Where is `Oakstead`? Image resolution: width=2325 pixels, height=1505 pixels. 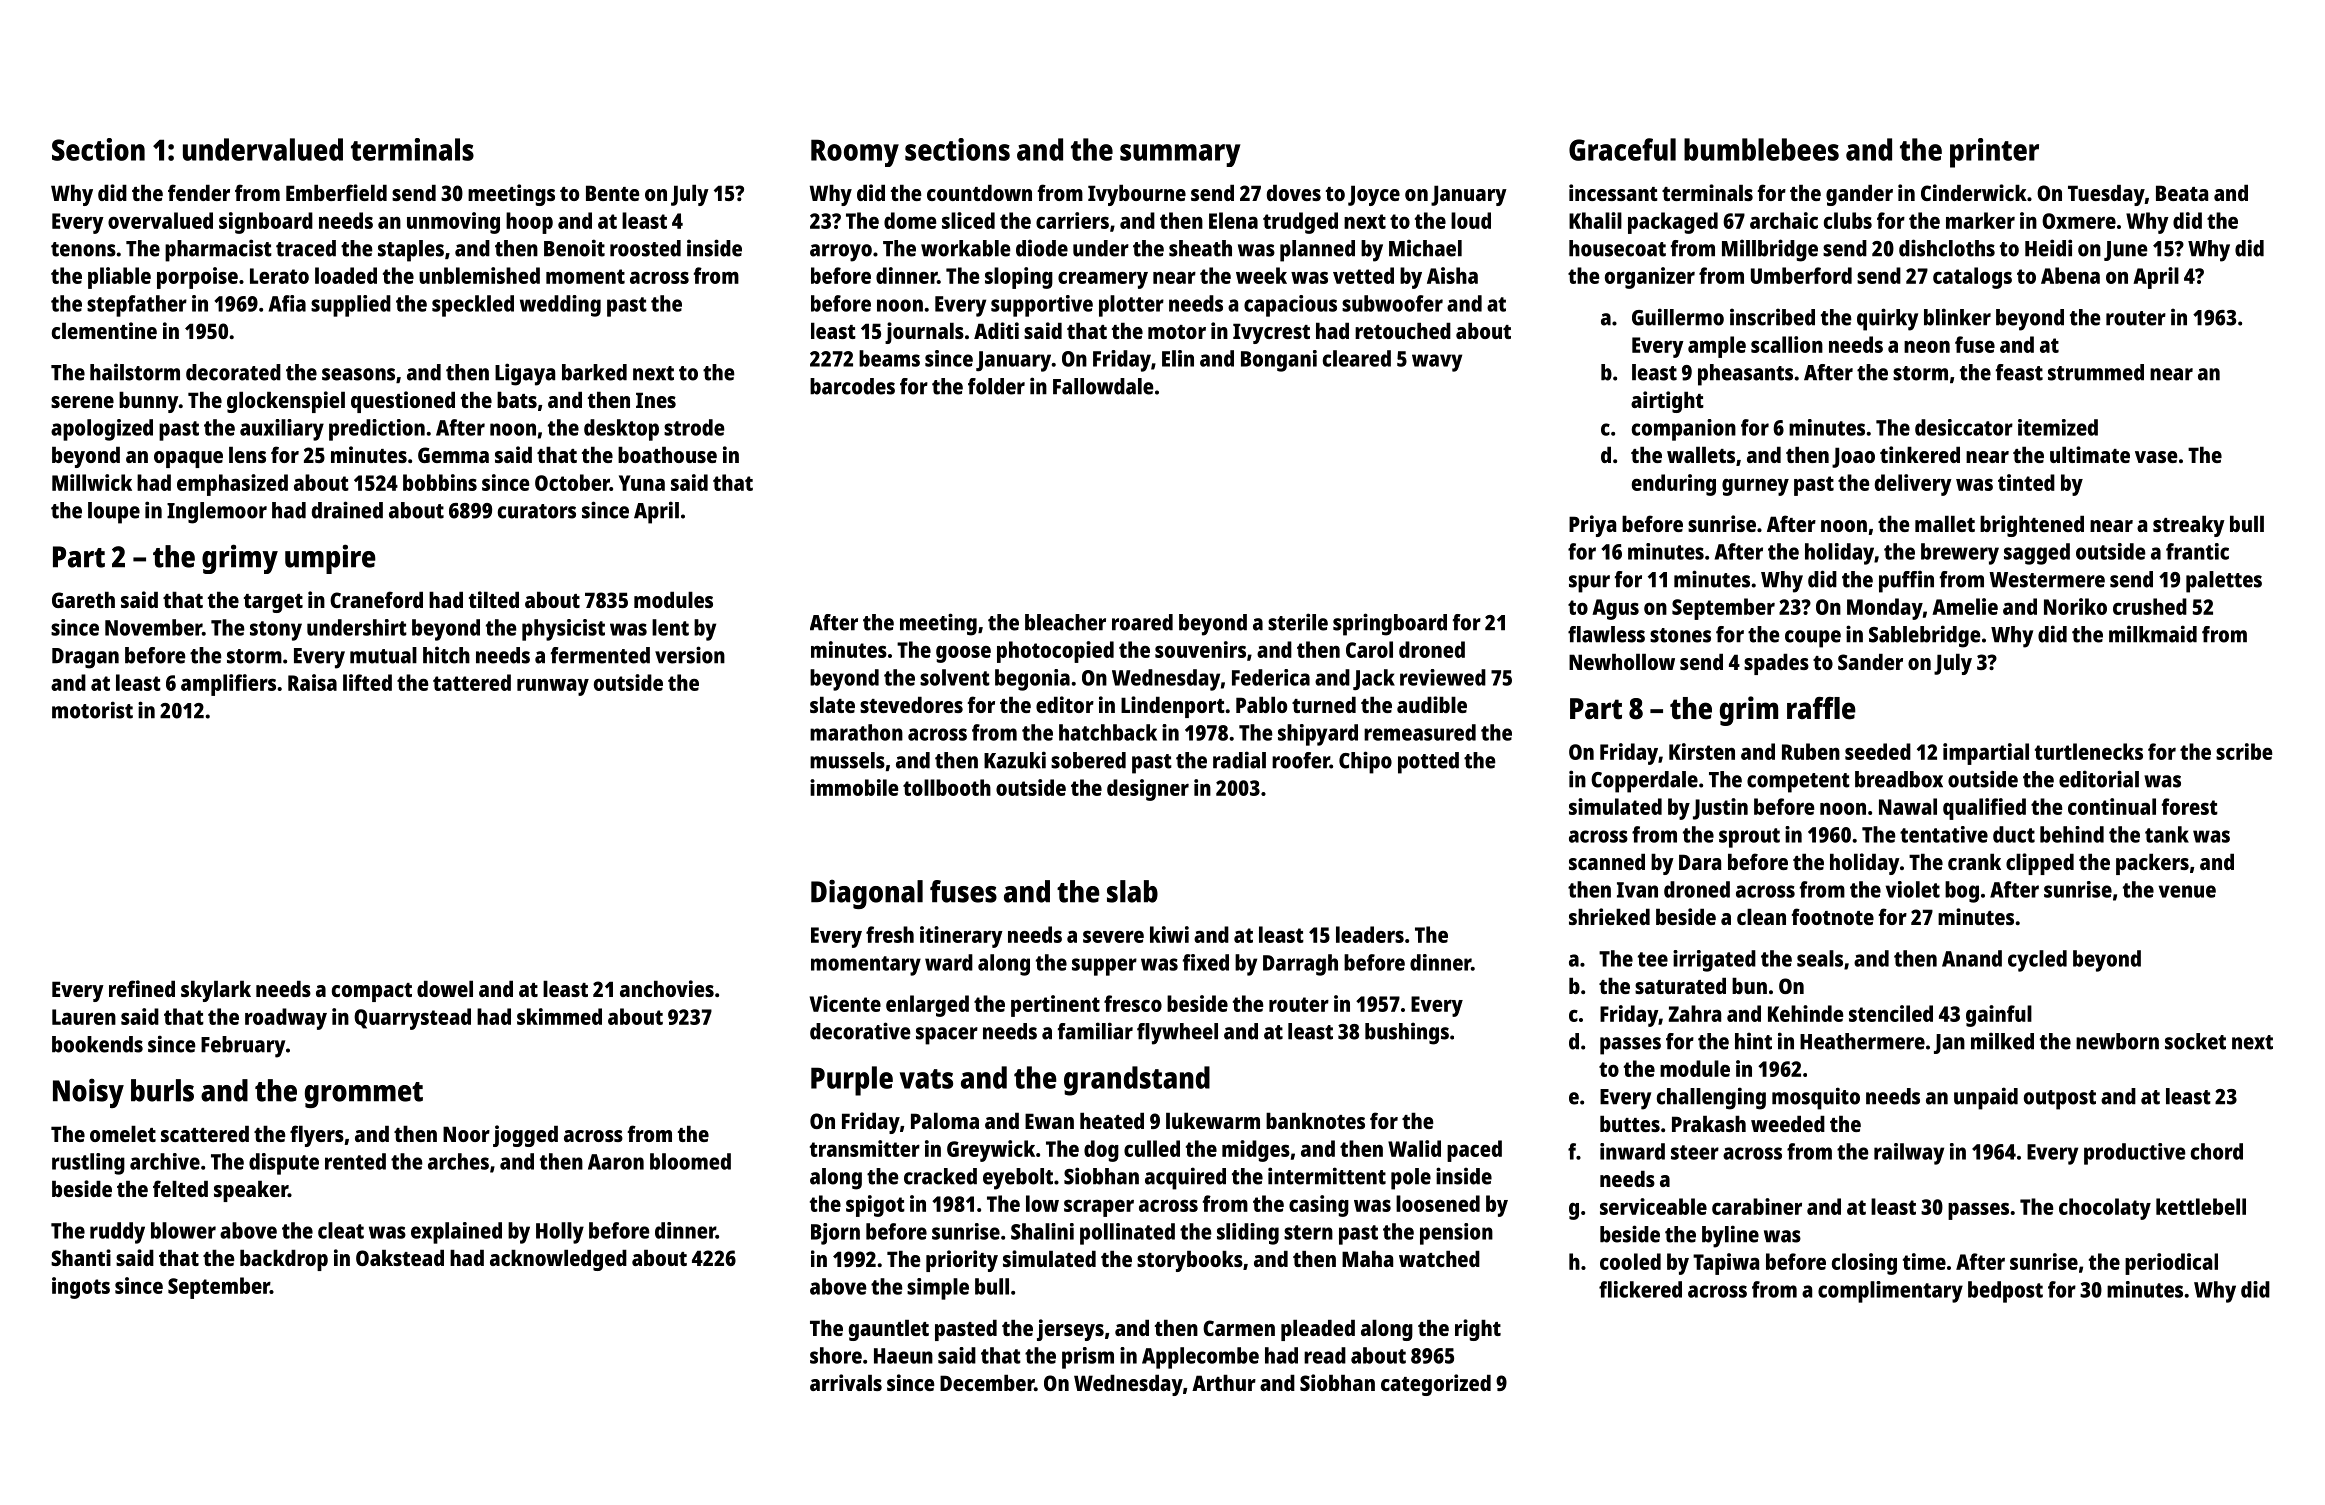 Oakstead is located at coordinates (400, 1257).
